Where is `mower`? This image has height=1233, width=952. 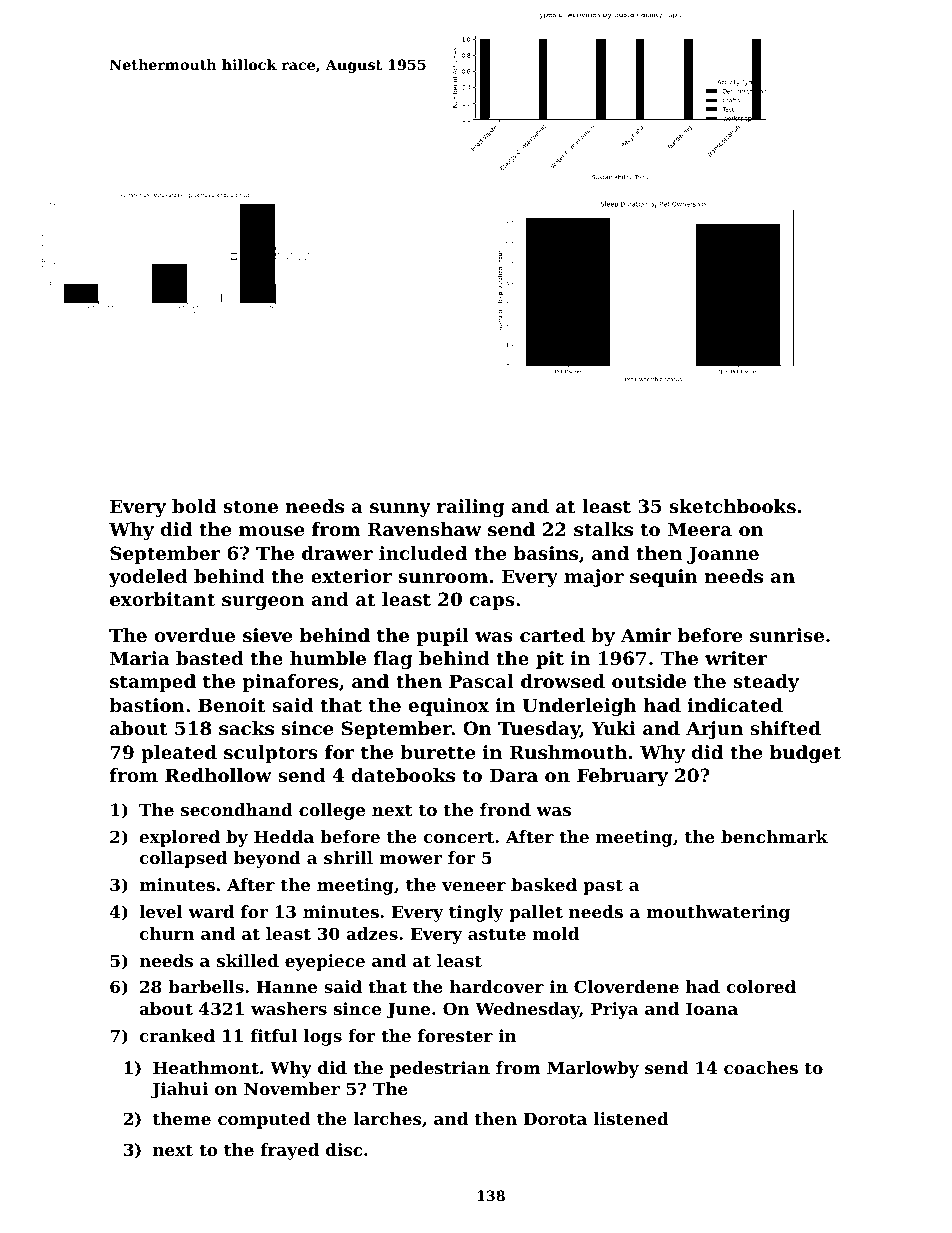 mower is located at coordinates (410, 859).
